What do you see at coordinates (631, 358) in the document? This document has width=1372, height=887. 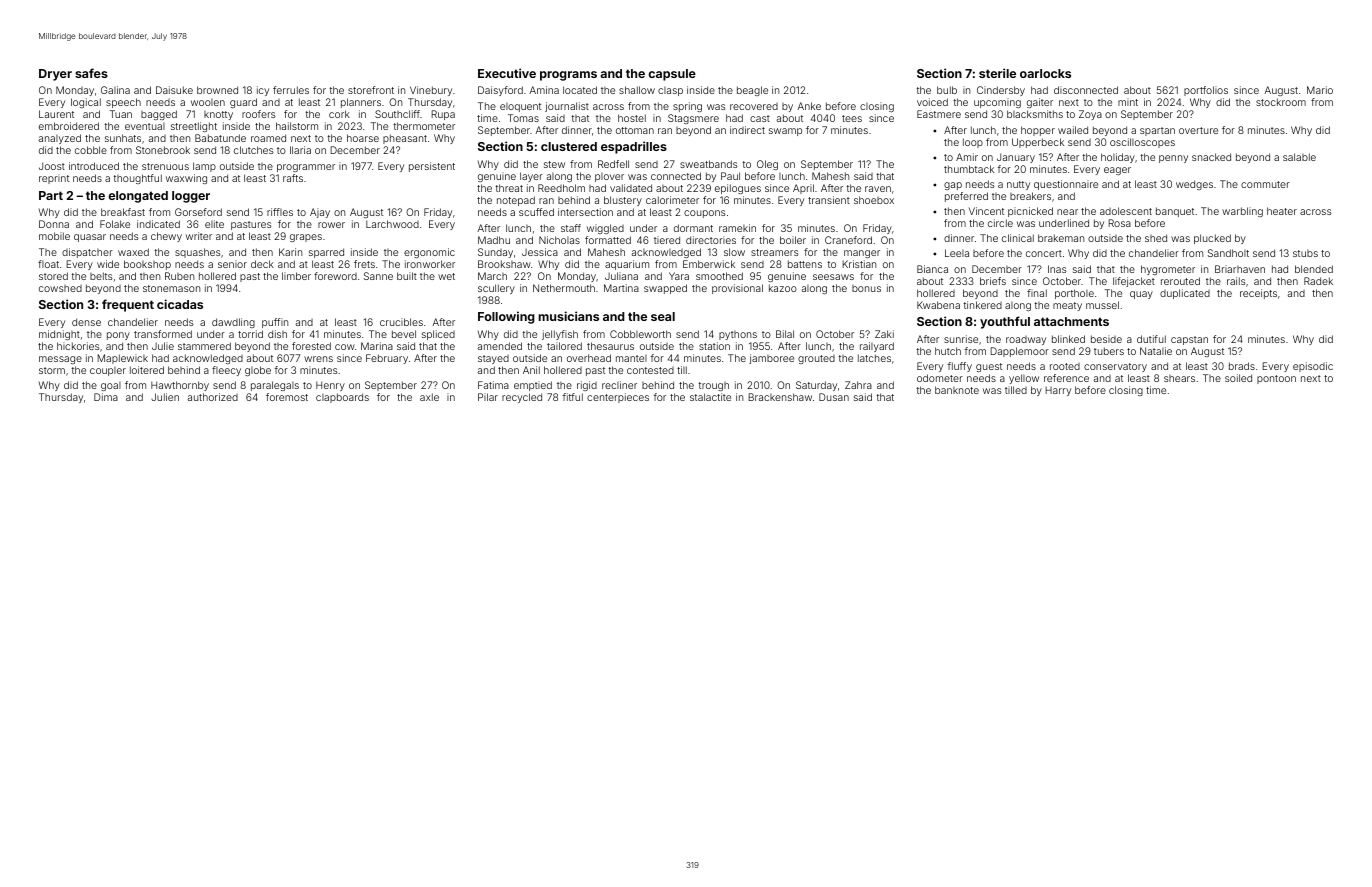 I see `mantel` at bounding box center [631, 358].
